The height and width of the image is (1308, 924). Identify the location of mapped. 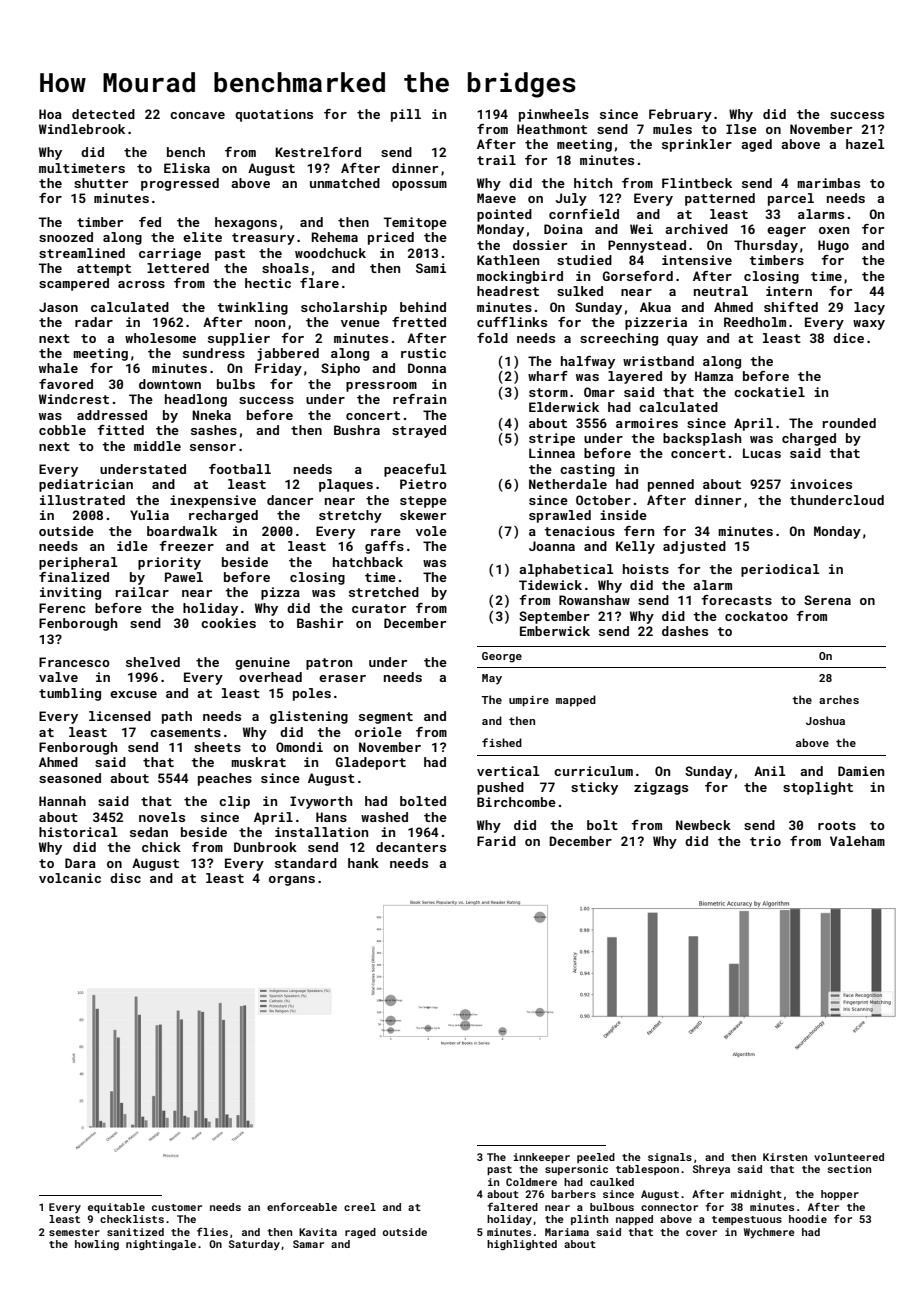
(576, 701).
